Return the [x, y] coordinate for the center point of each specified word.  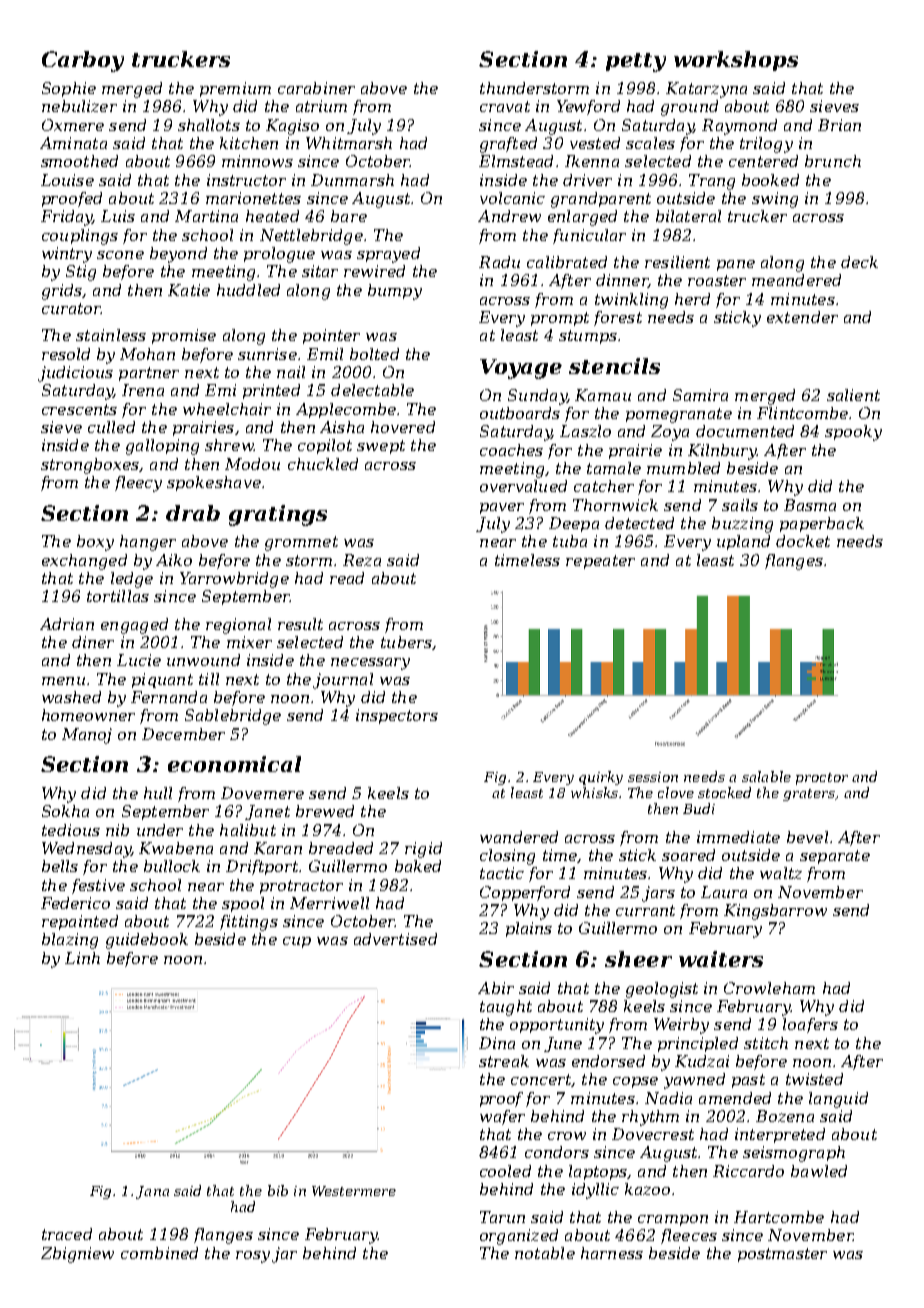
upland [743, 542]
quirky [601, 778]
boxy [95, 543]
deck [859, 262]
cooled [505, 1171]
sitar [320, 271]
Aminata [73, 143]
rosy [253, 1257]
